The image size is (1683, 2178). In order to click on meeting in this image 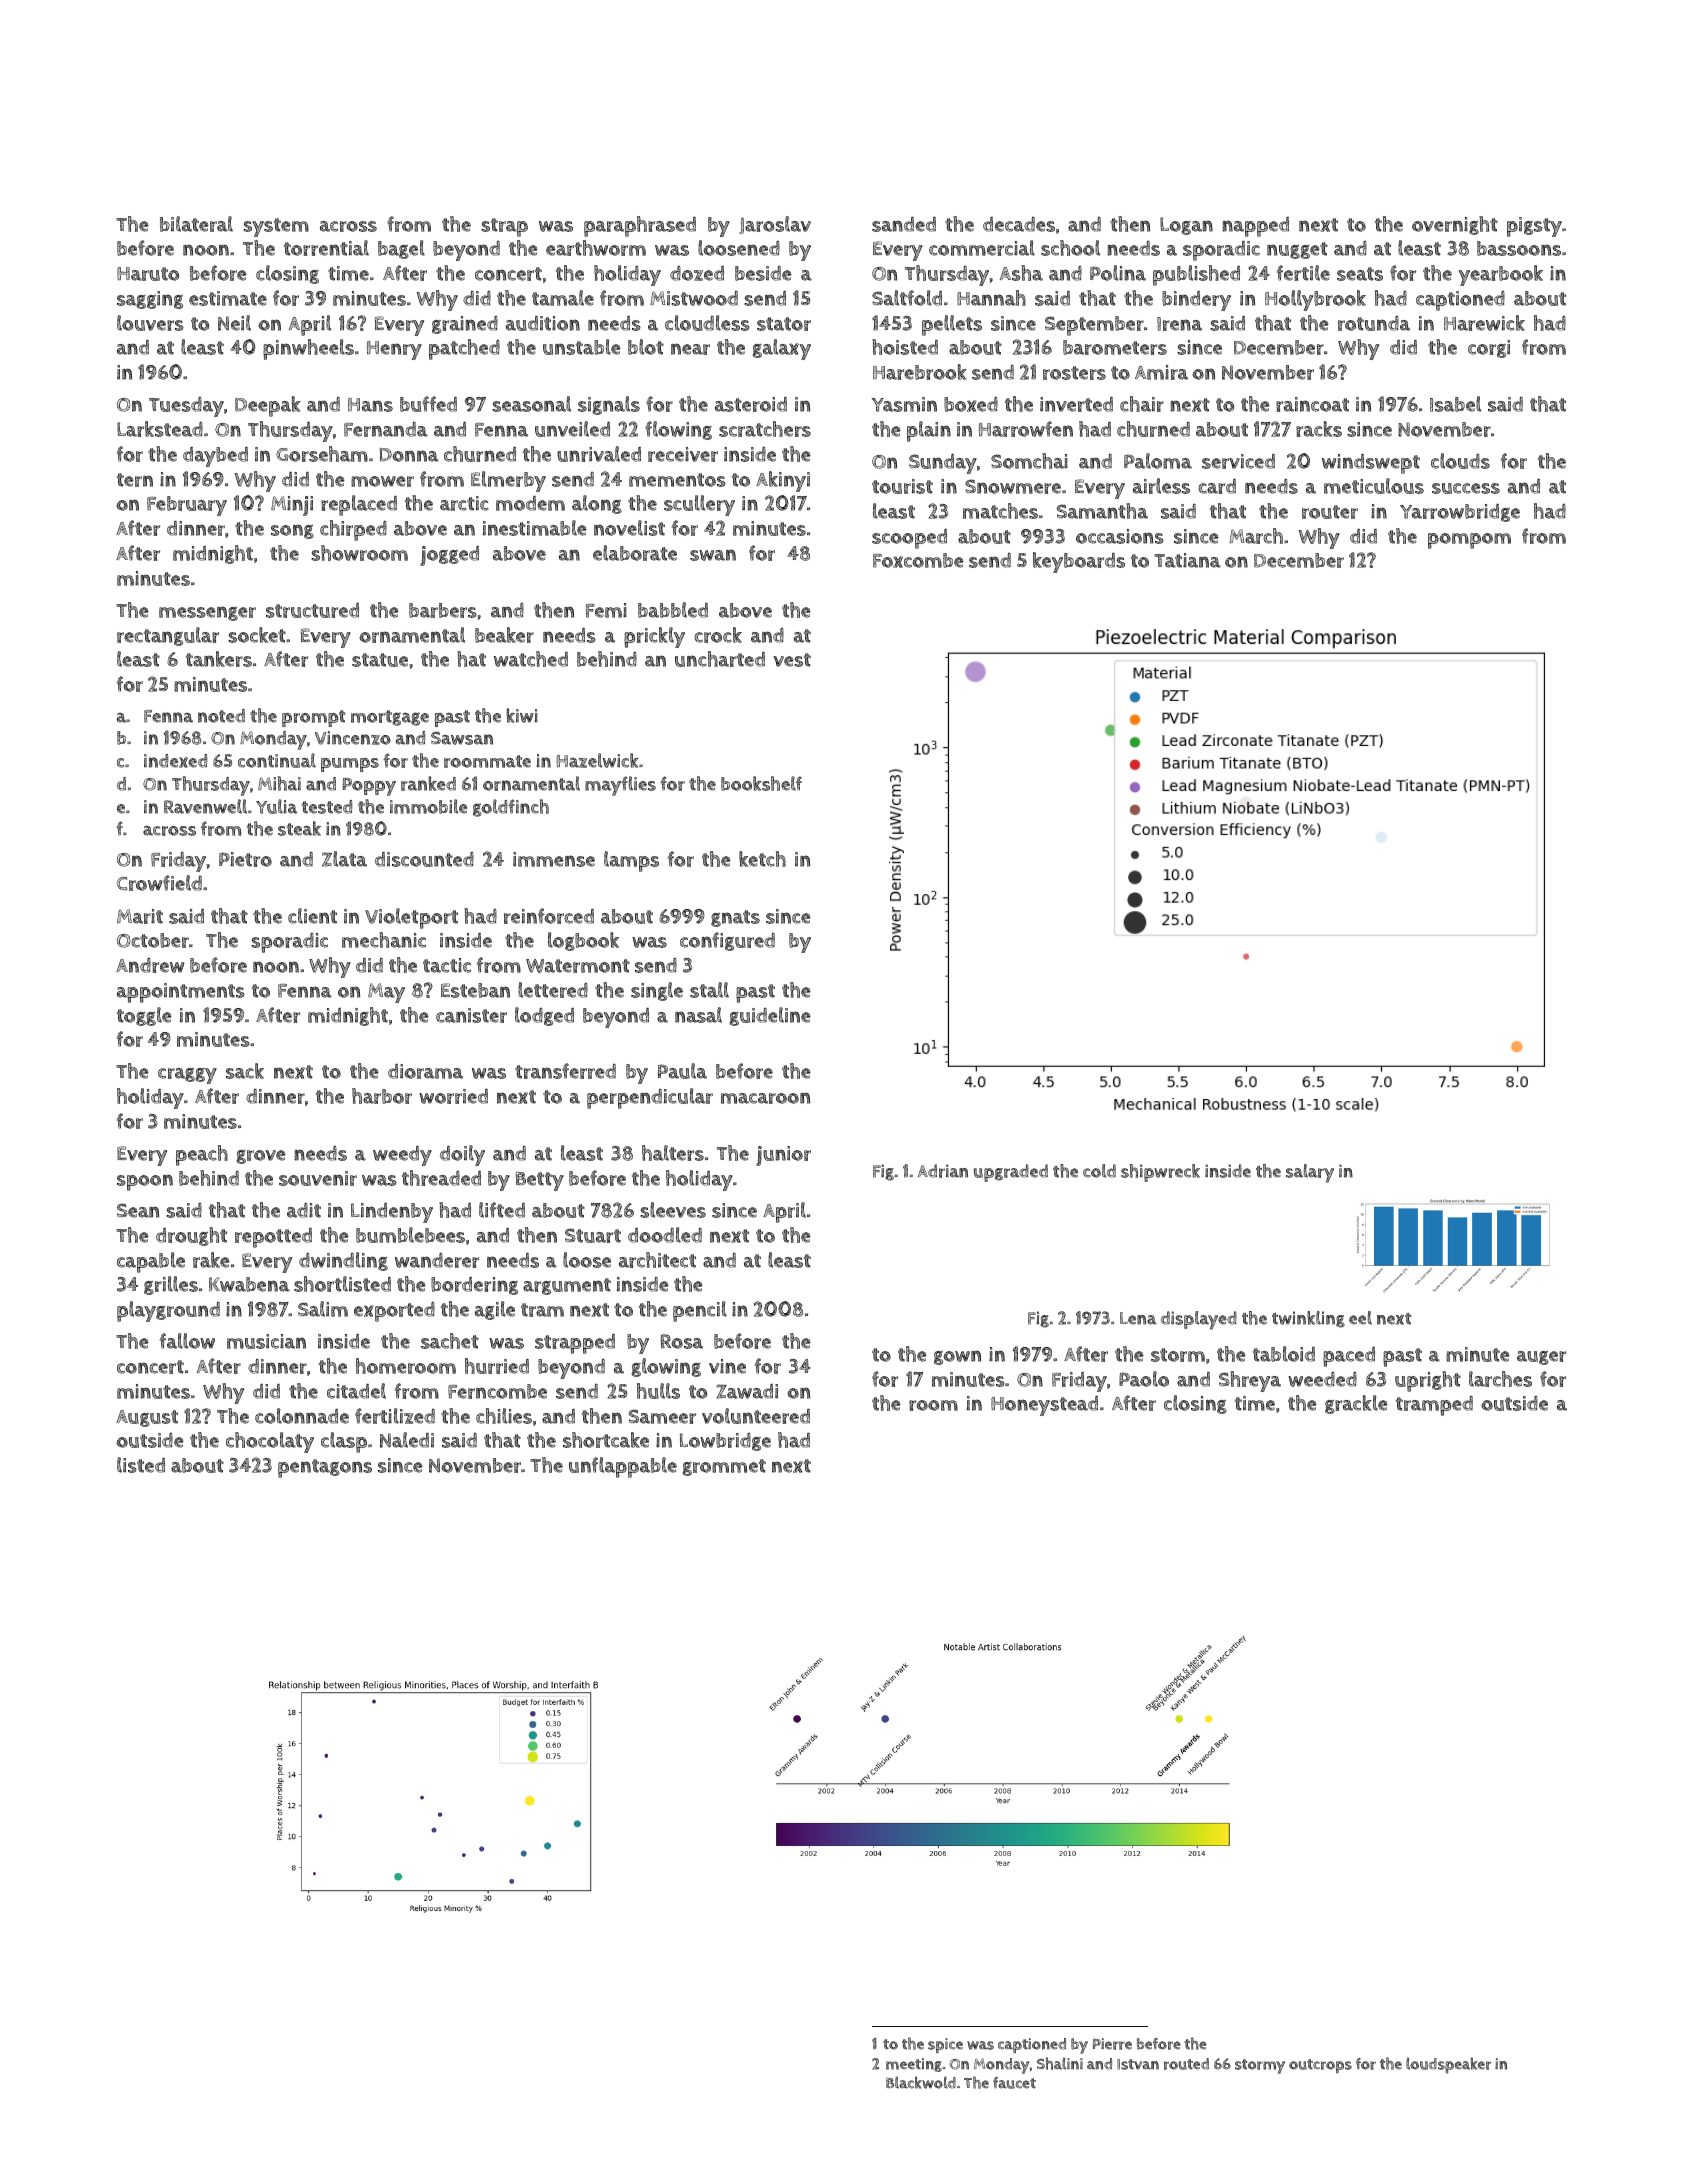, I will do `click(914, 2065)`.
